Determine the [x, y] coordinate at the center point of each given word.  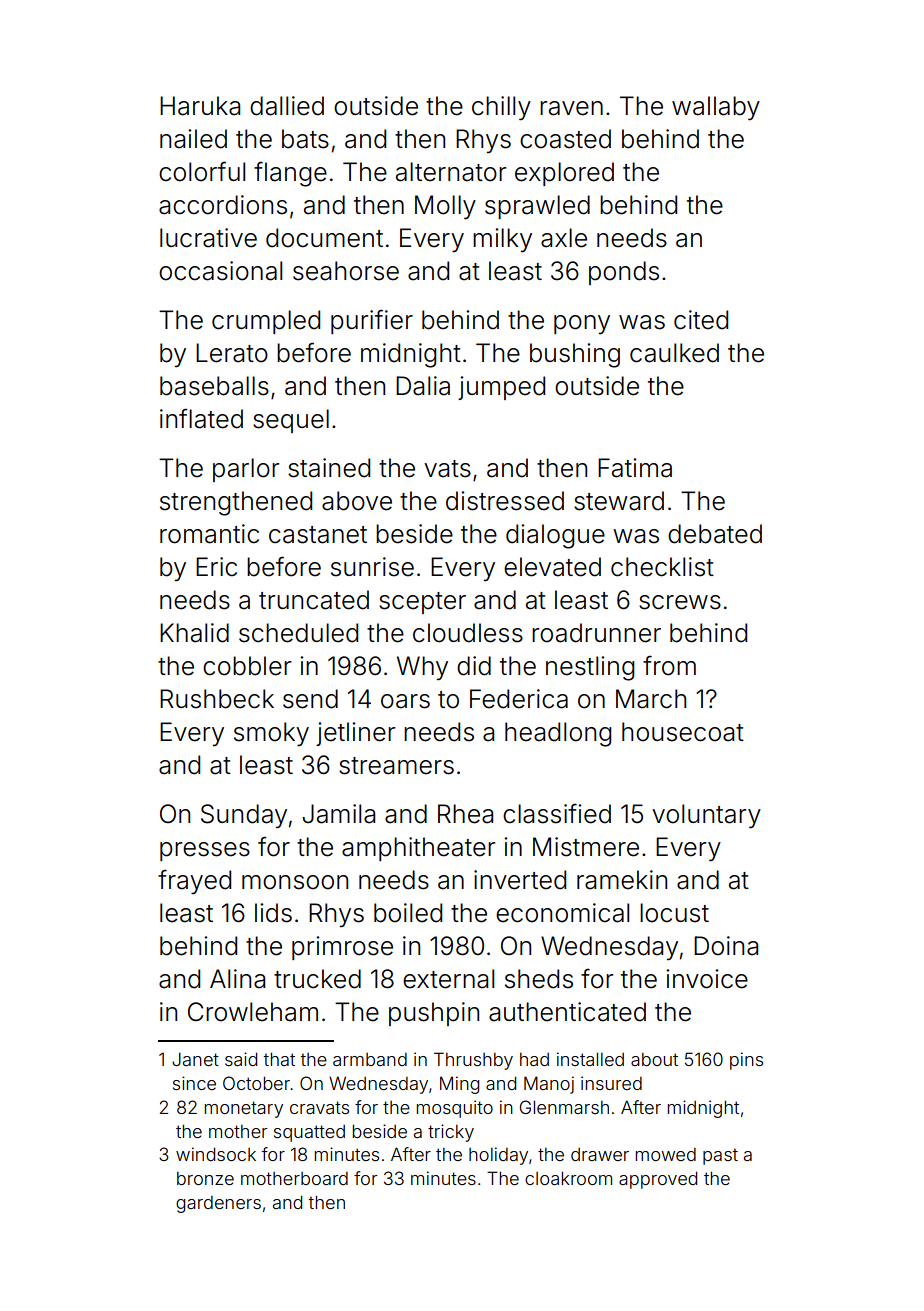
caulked [674, 353]
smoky [271, 734]
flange [290, 174]
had [534, 1059]
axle [564, 238]
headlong [558, 734]
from [669, 665]
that [279, 1059]
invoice [707, 979]
